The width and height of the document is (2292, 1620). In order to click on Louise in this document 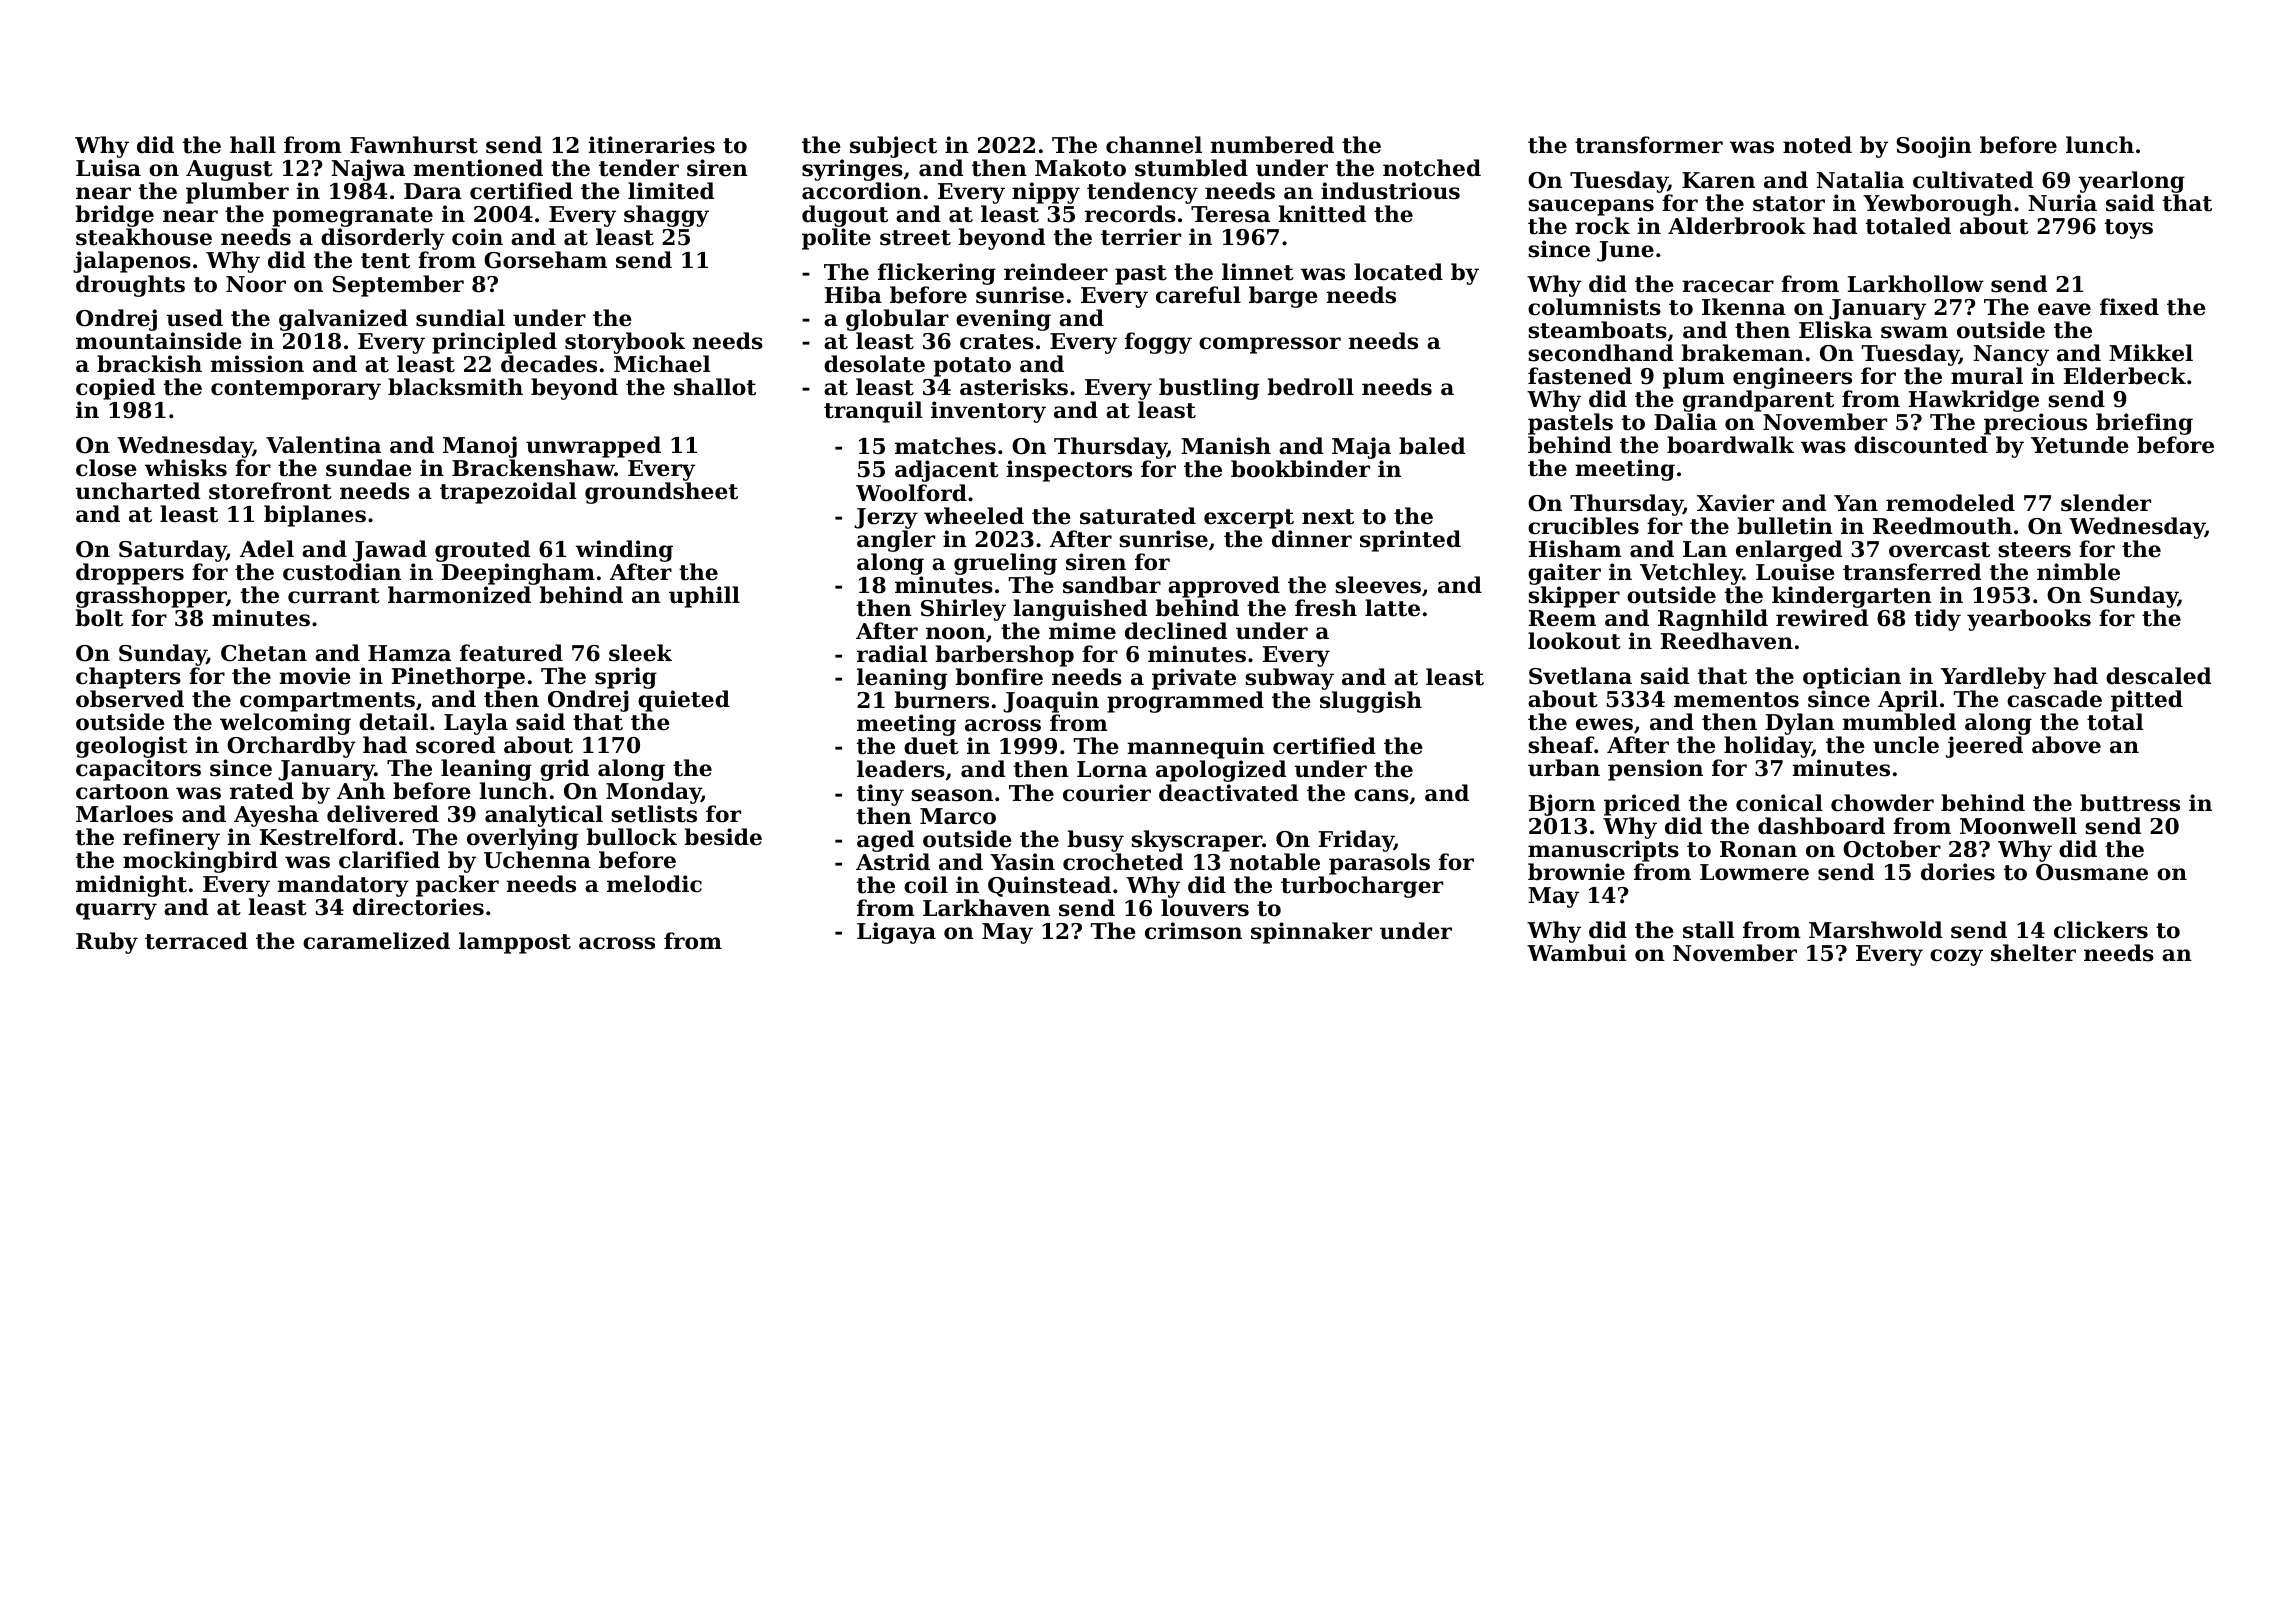, I will do `click(1795, 572)`.
